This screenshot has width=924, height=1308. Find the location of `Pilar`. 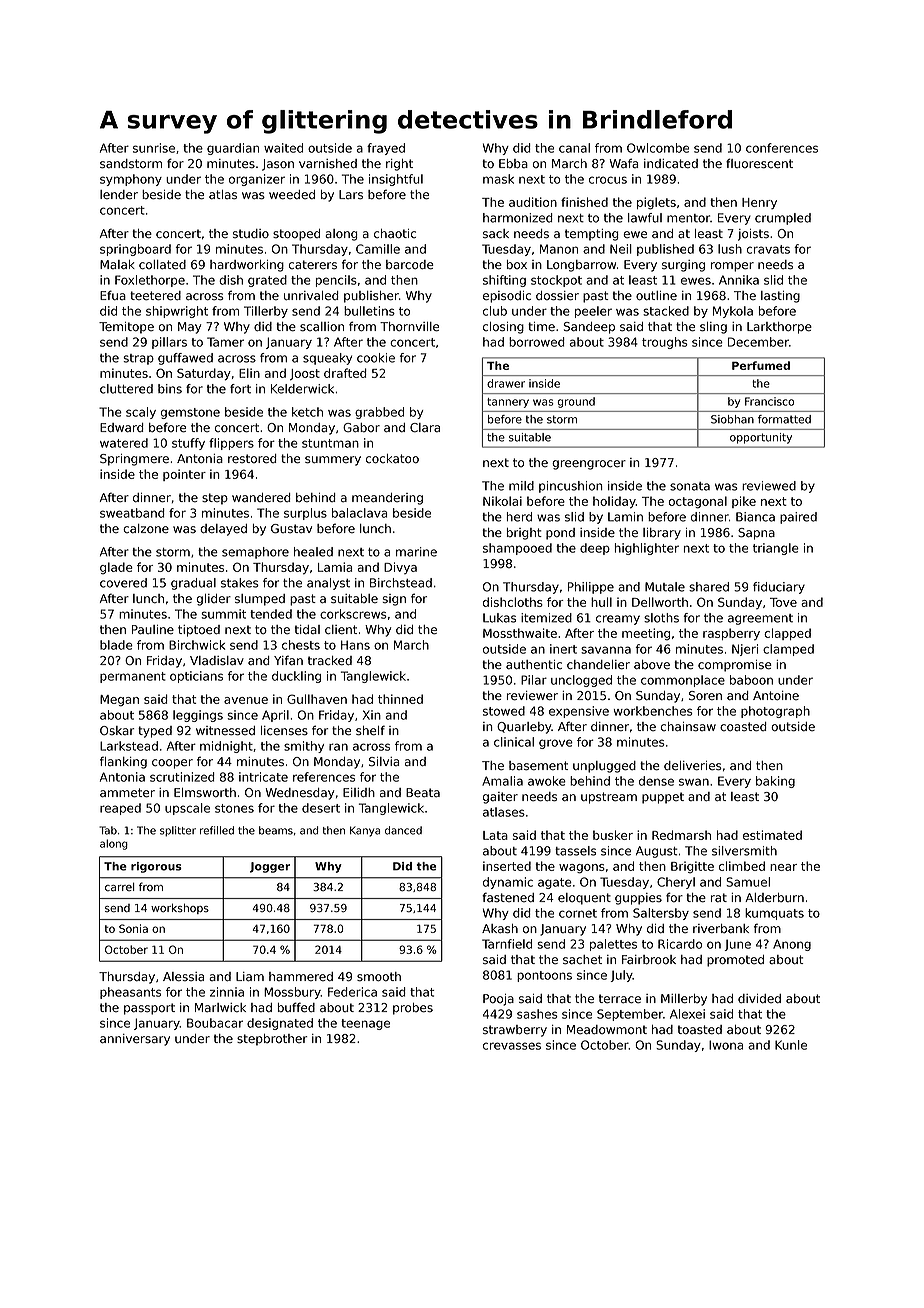

Pilar is located at coordinates (534, 680).
